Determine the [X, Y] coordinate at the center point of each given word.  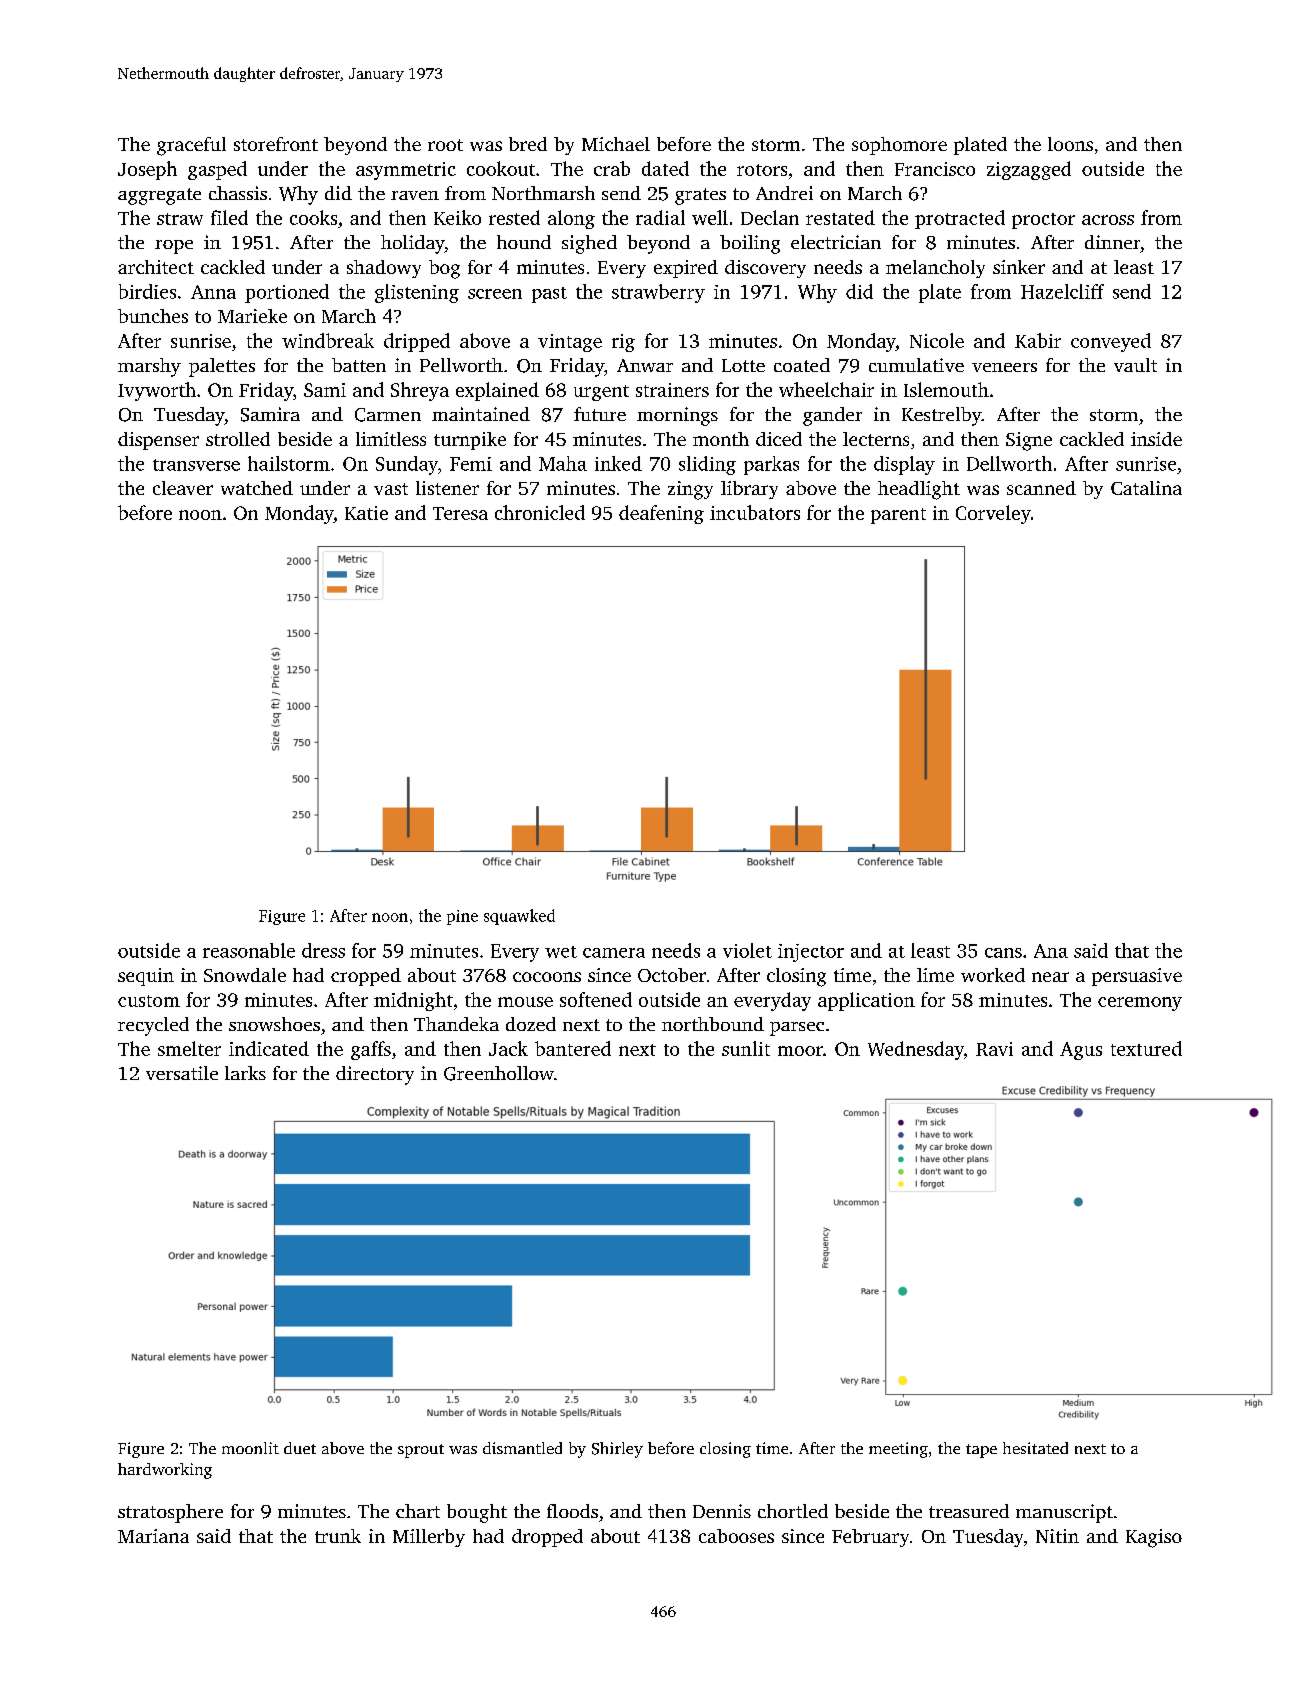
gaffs [371, 1050]
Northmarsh [543, 193]
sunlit [746, 1048]
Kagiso [1154, 1538]
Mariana [153, 1536]
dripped [417, 342]
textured [1146, 1048]
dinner [1112, 242]
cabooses [736, 1536]
